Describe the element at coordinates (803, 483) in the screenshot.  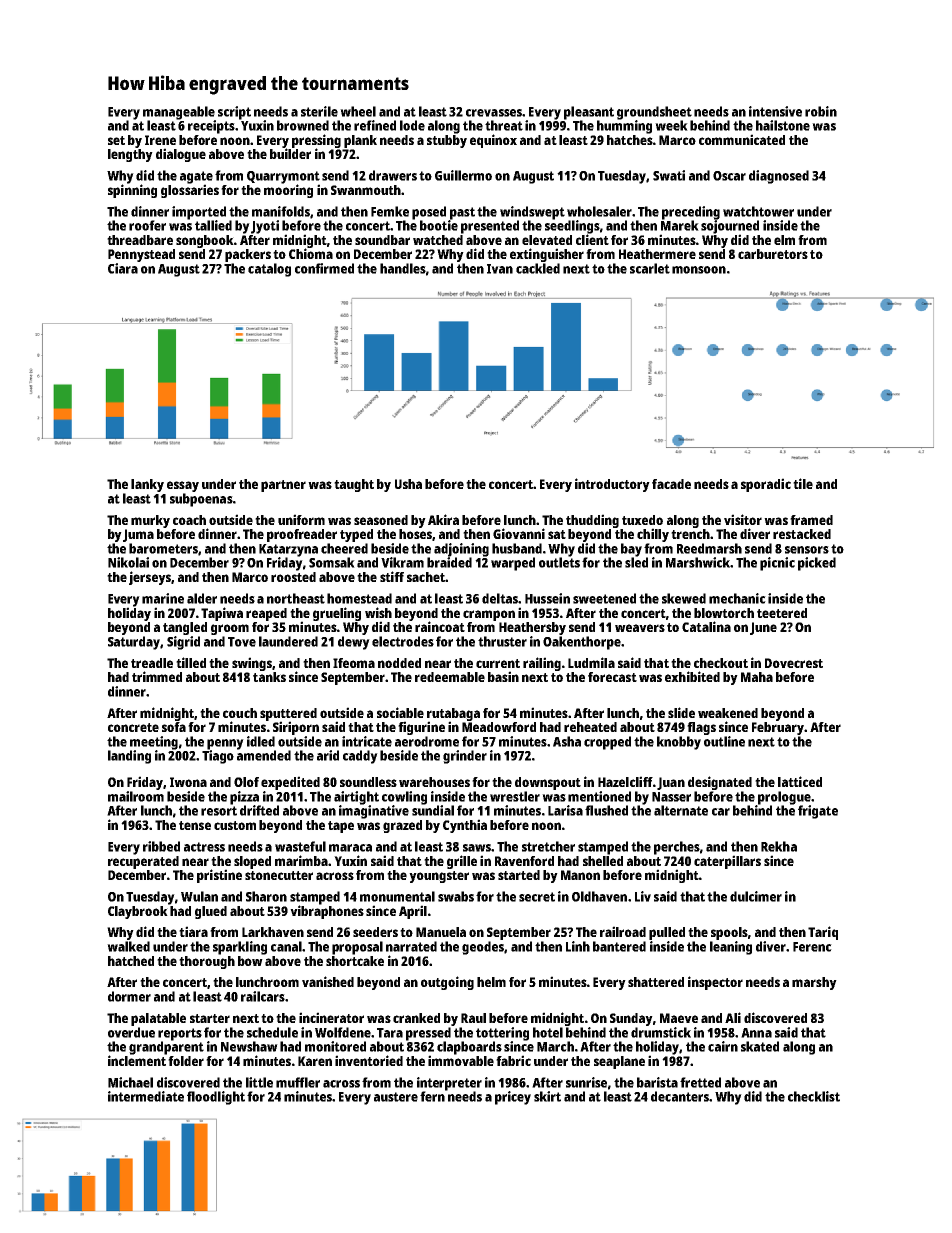
I see `tile` at that location.
